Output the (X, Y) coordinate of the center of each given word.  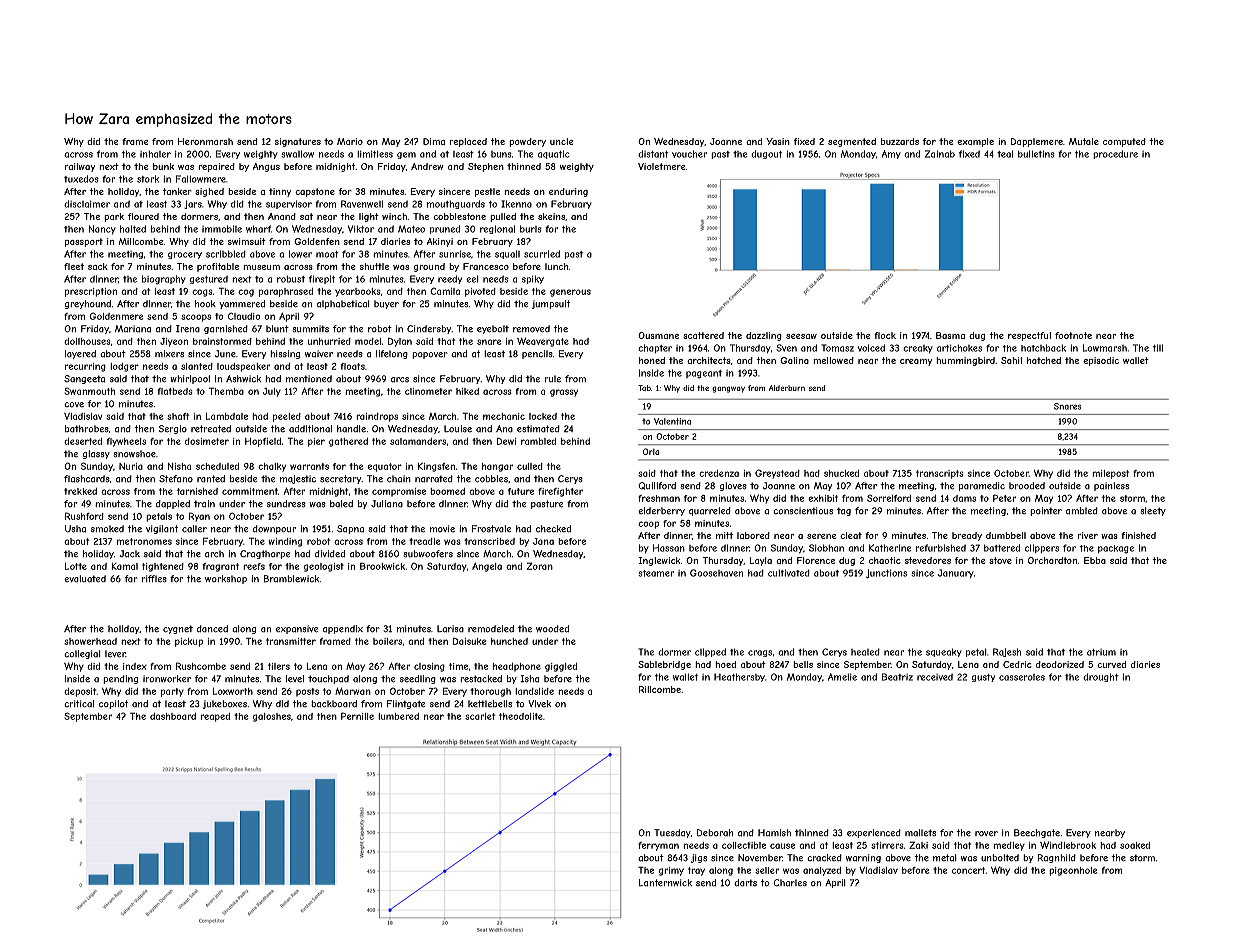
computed (1124, 142)
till (1158, 348)
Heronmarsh (205, 141)
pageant (704, 374)
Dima (434, 141)
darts (745, 882)
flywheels (126, 442)
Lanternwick (665, 883)
